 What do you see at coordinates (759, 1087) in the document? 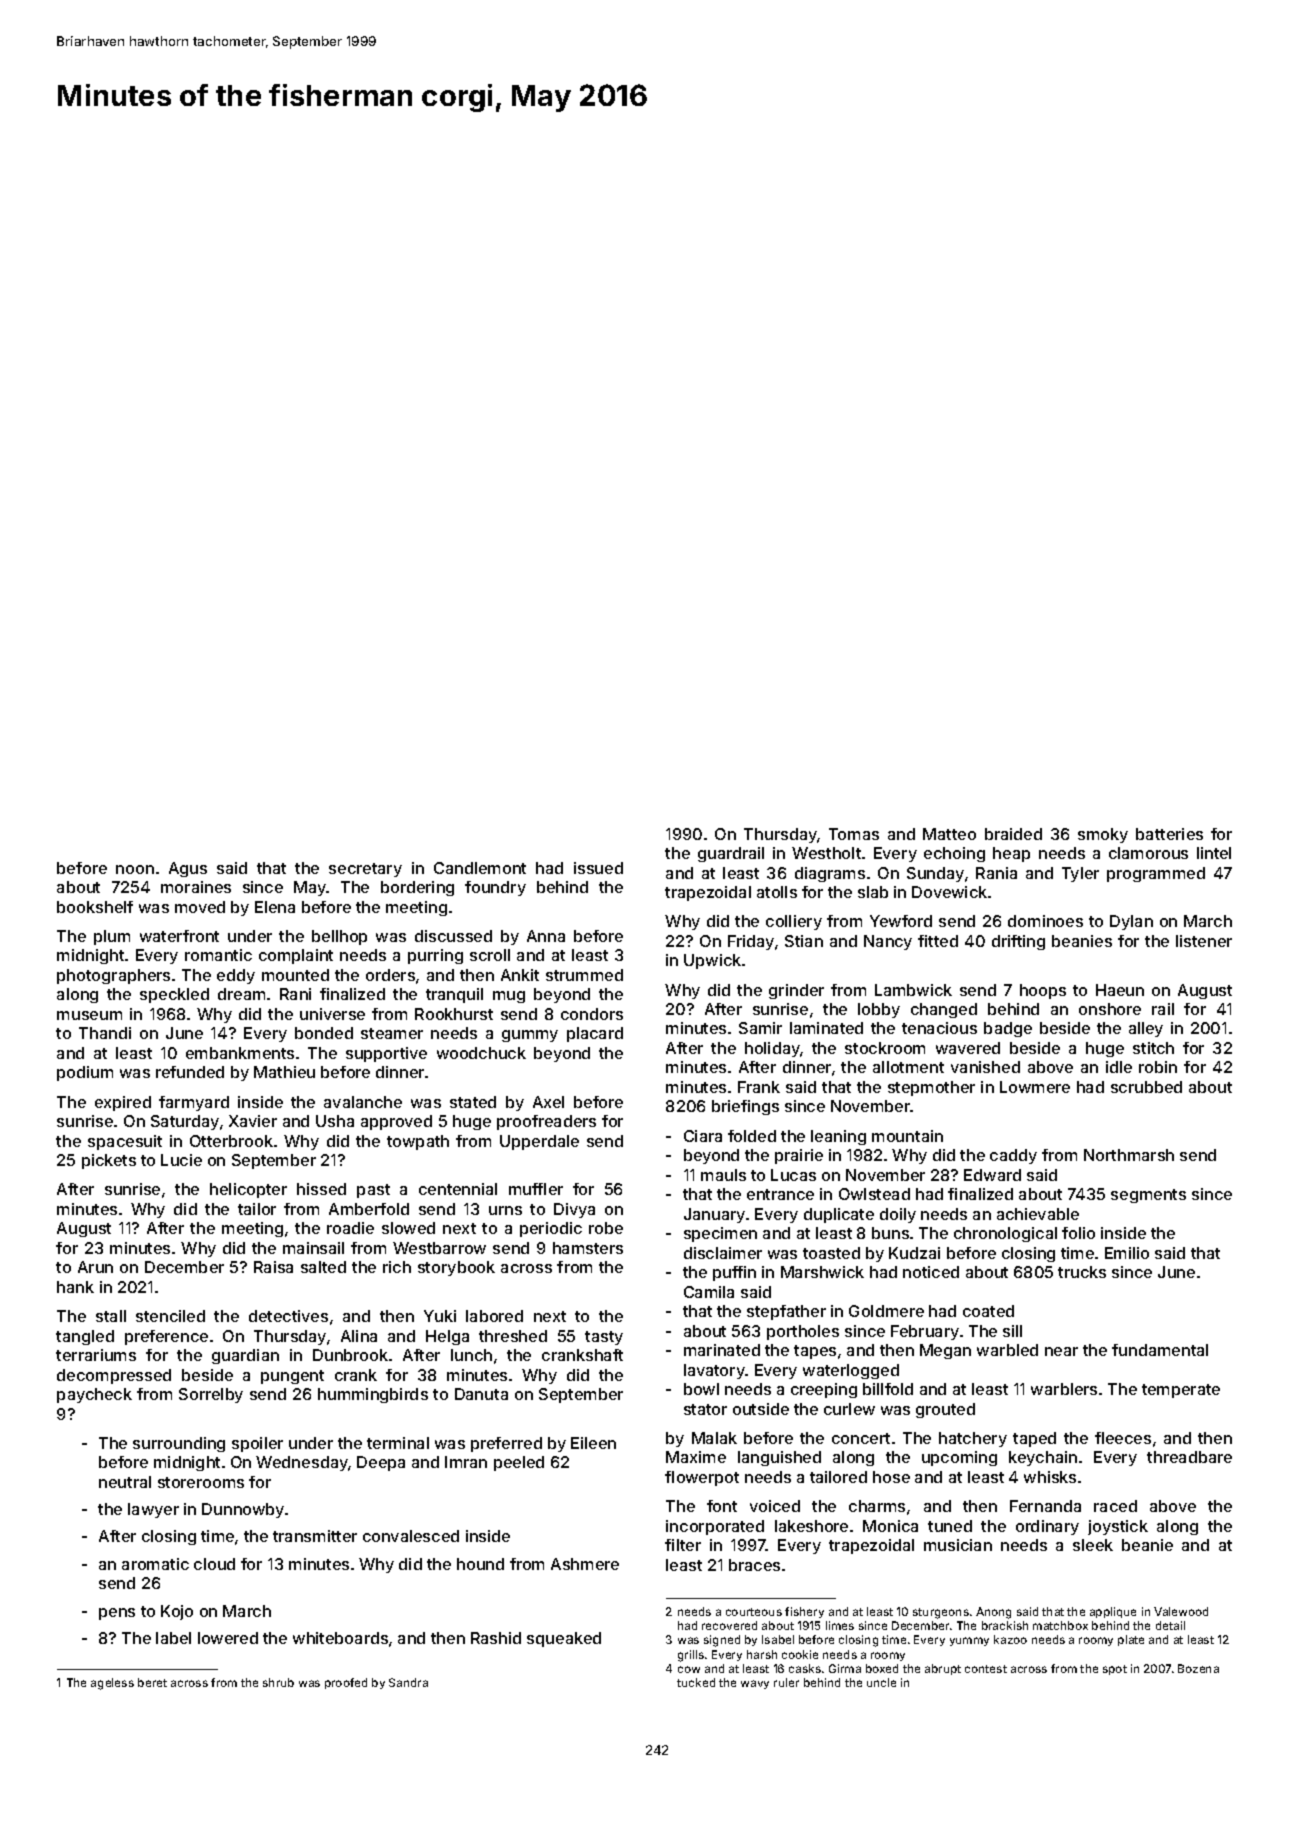
I see `Frank` at bounding box center [759, 1087].
